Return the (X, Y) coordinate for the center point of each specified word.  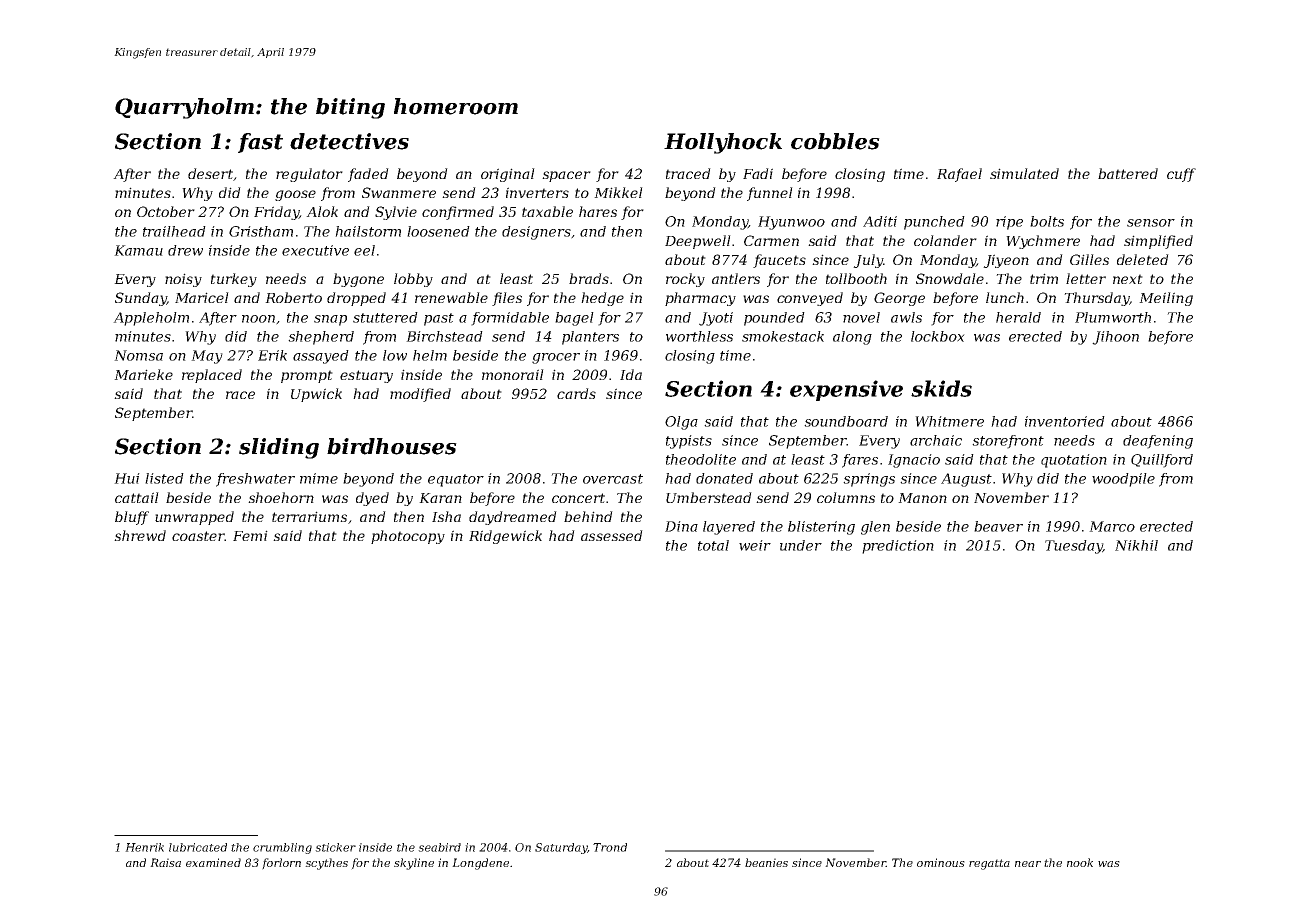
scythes (326, 864)
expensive (846, 390)
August (966, 480)
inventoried (1065, 421)
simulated (1024, 173)
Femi (250, 535)
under (801, 545)
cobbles (835, 141)
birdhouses (392, 446)
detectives (349, 141)
